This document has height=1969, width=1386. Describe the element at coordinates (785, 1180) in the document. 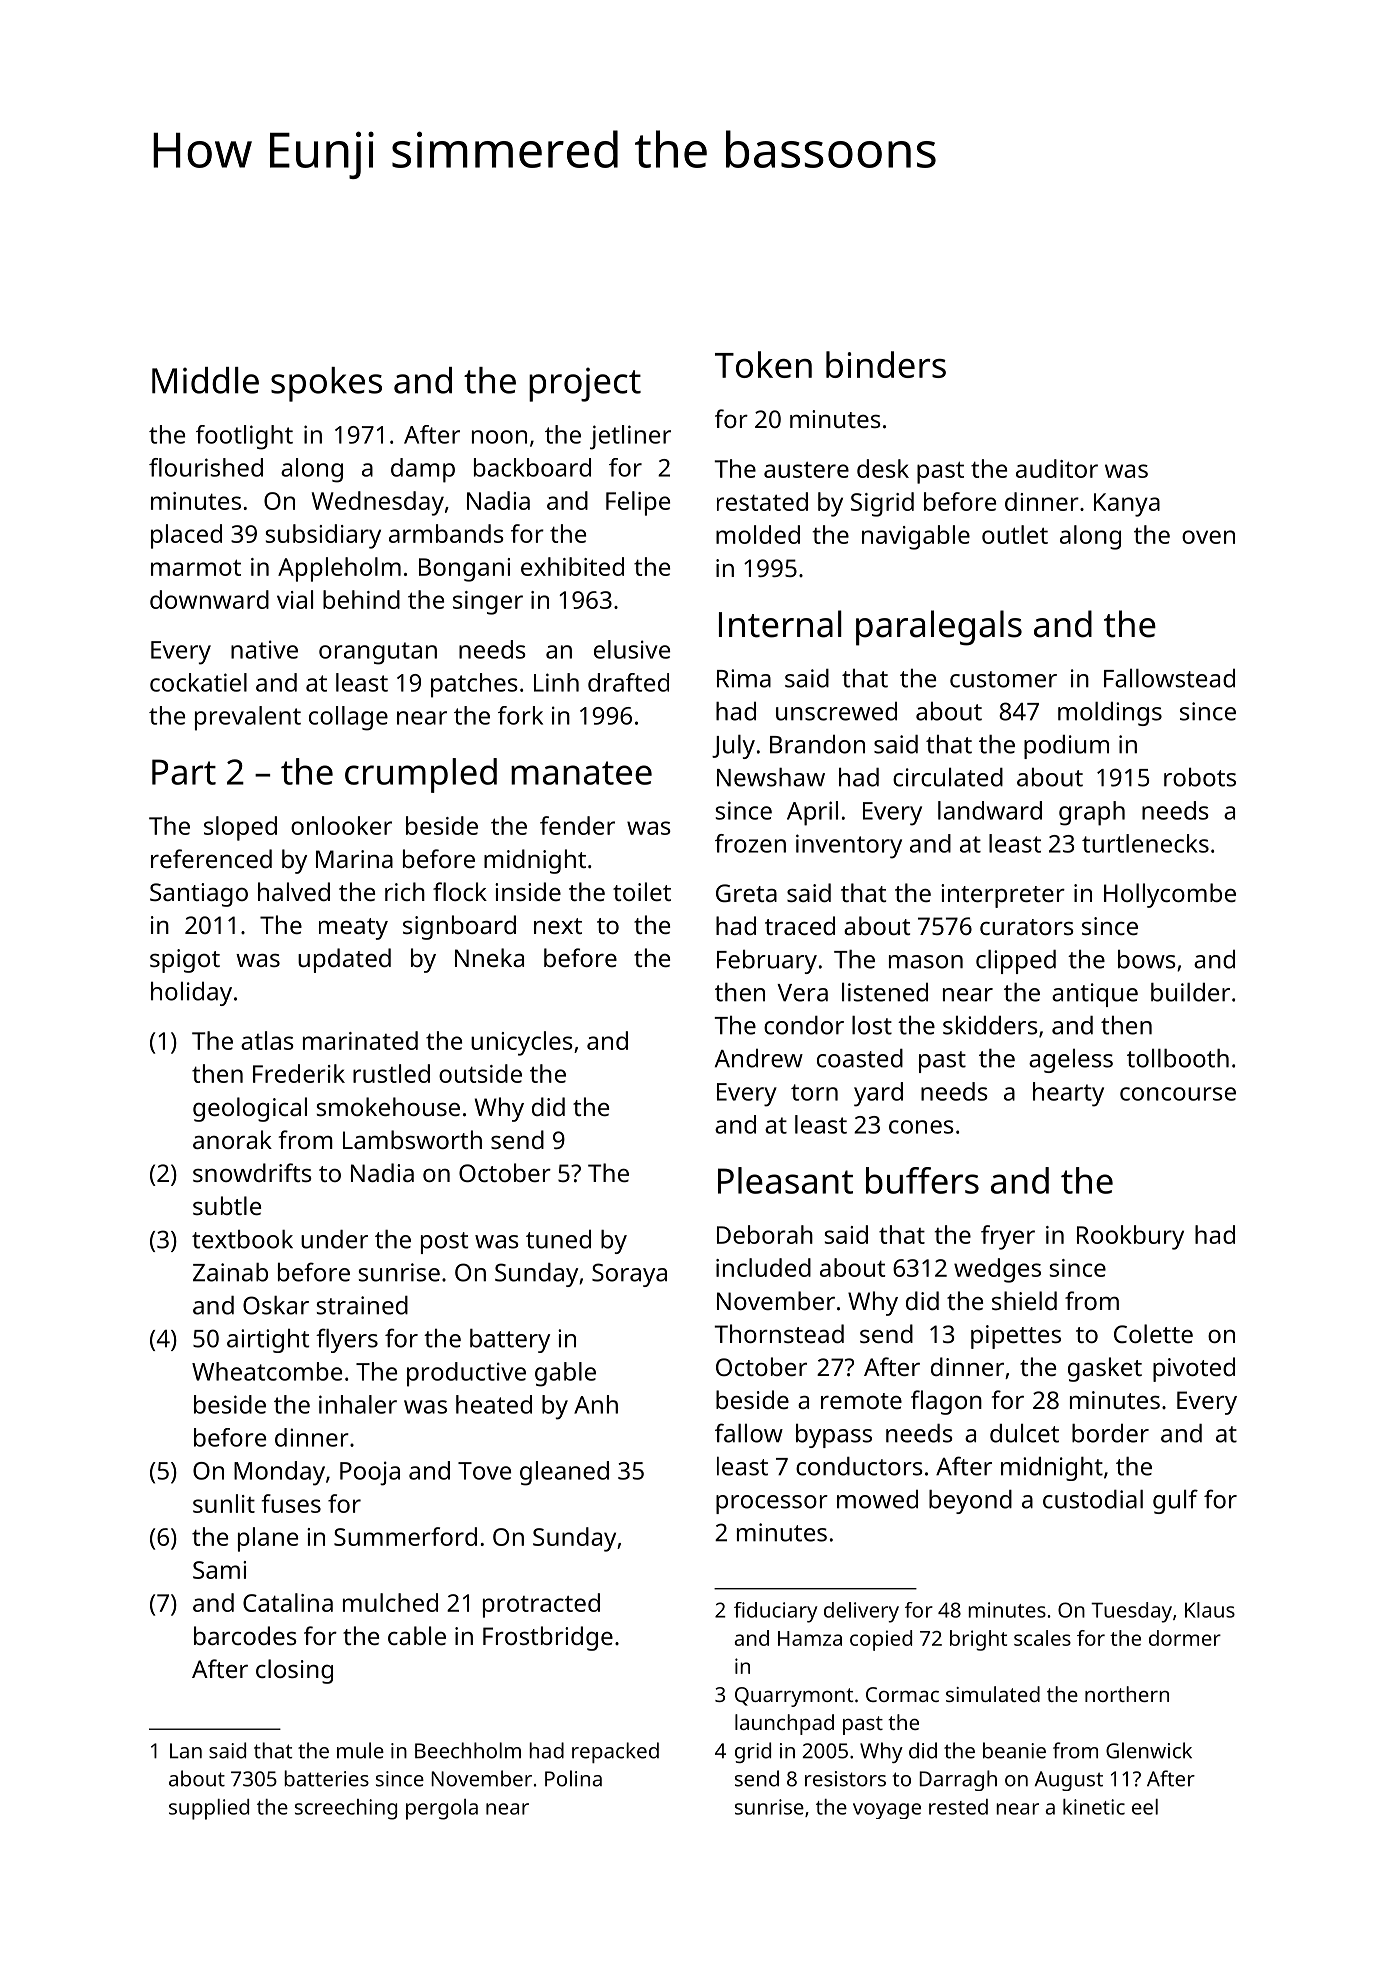

I see `Pleasant` at that location.
